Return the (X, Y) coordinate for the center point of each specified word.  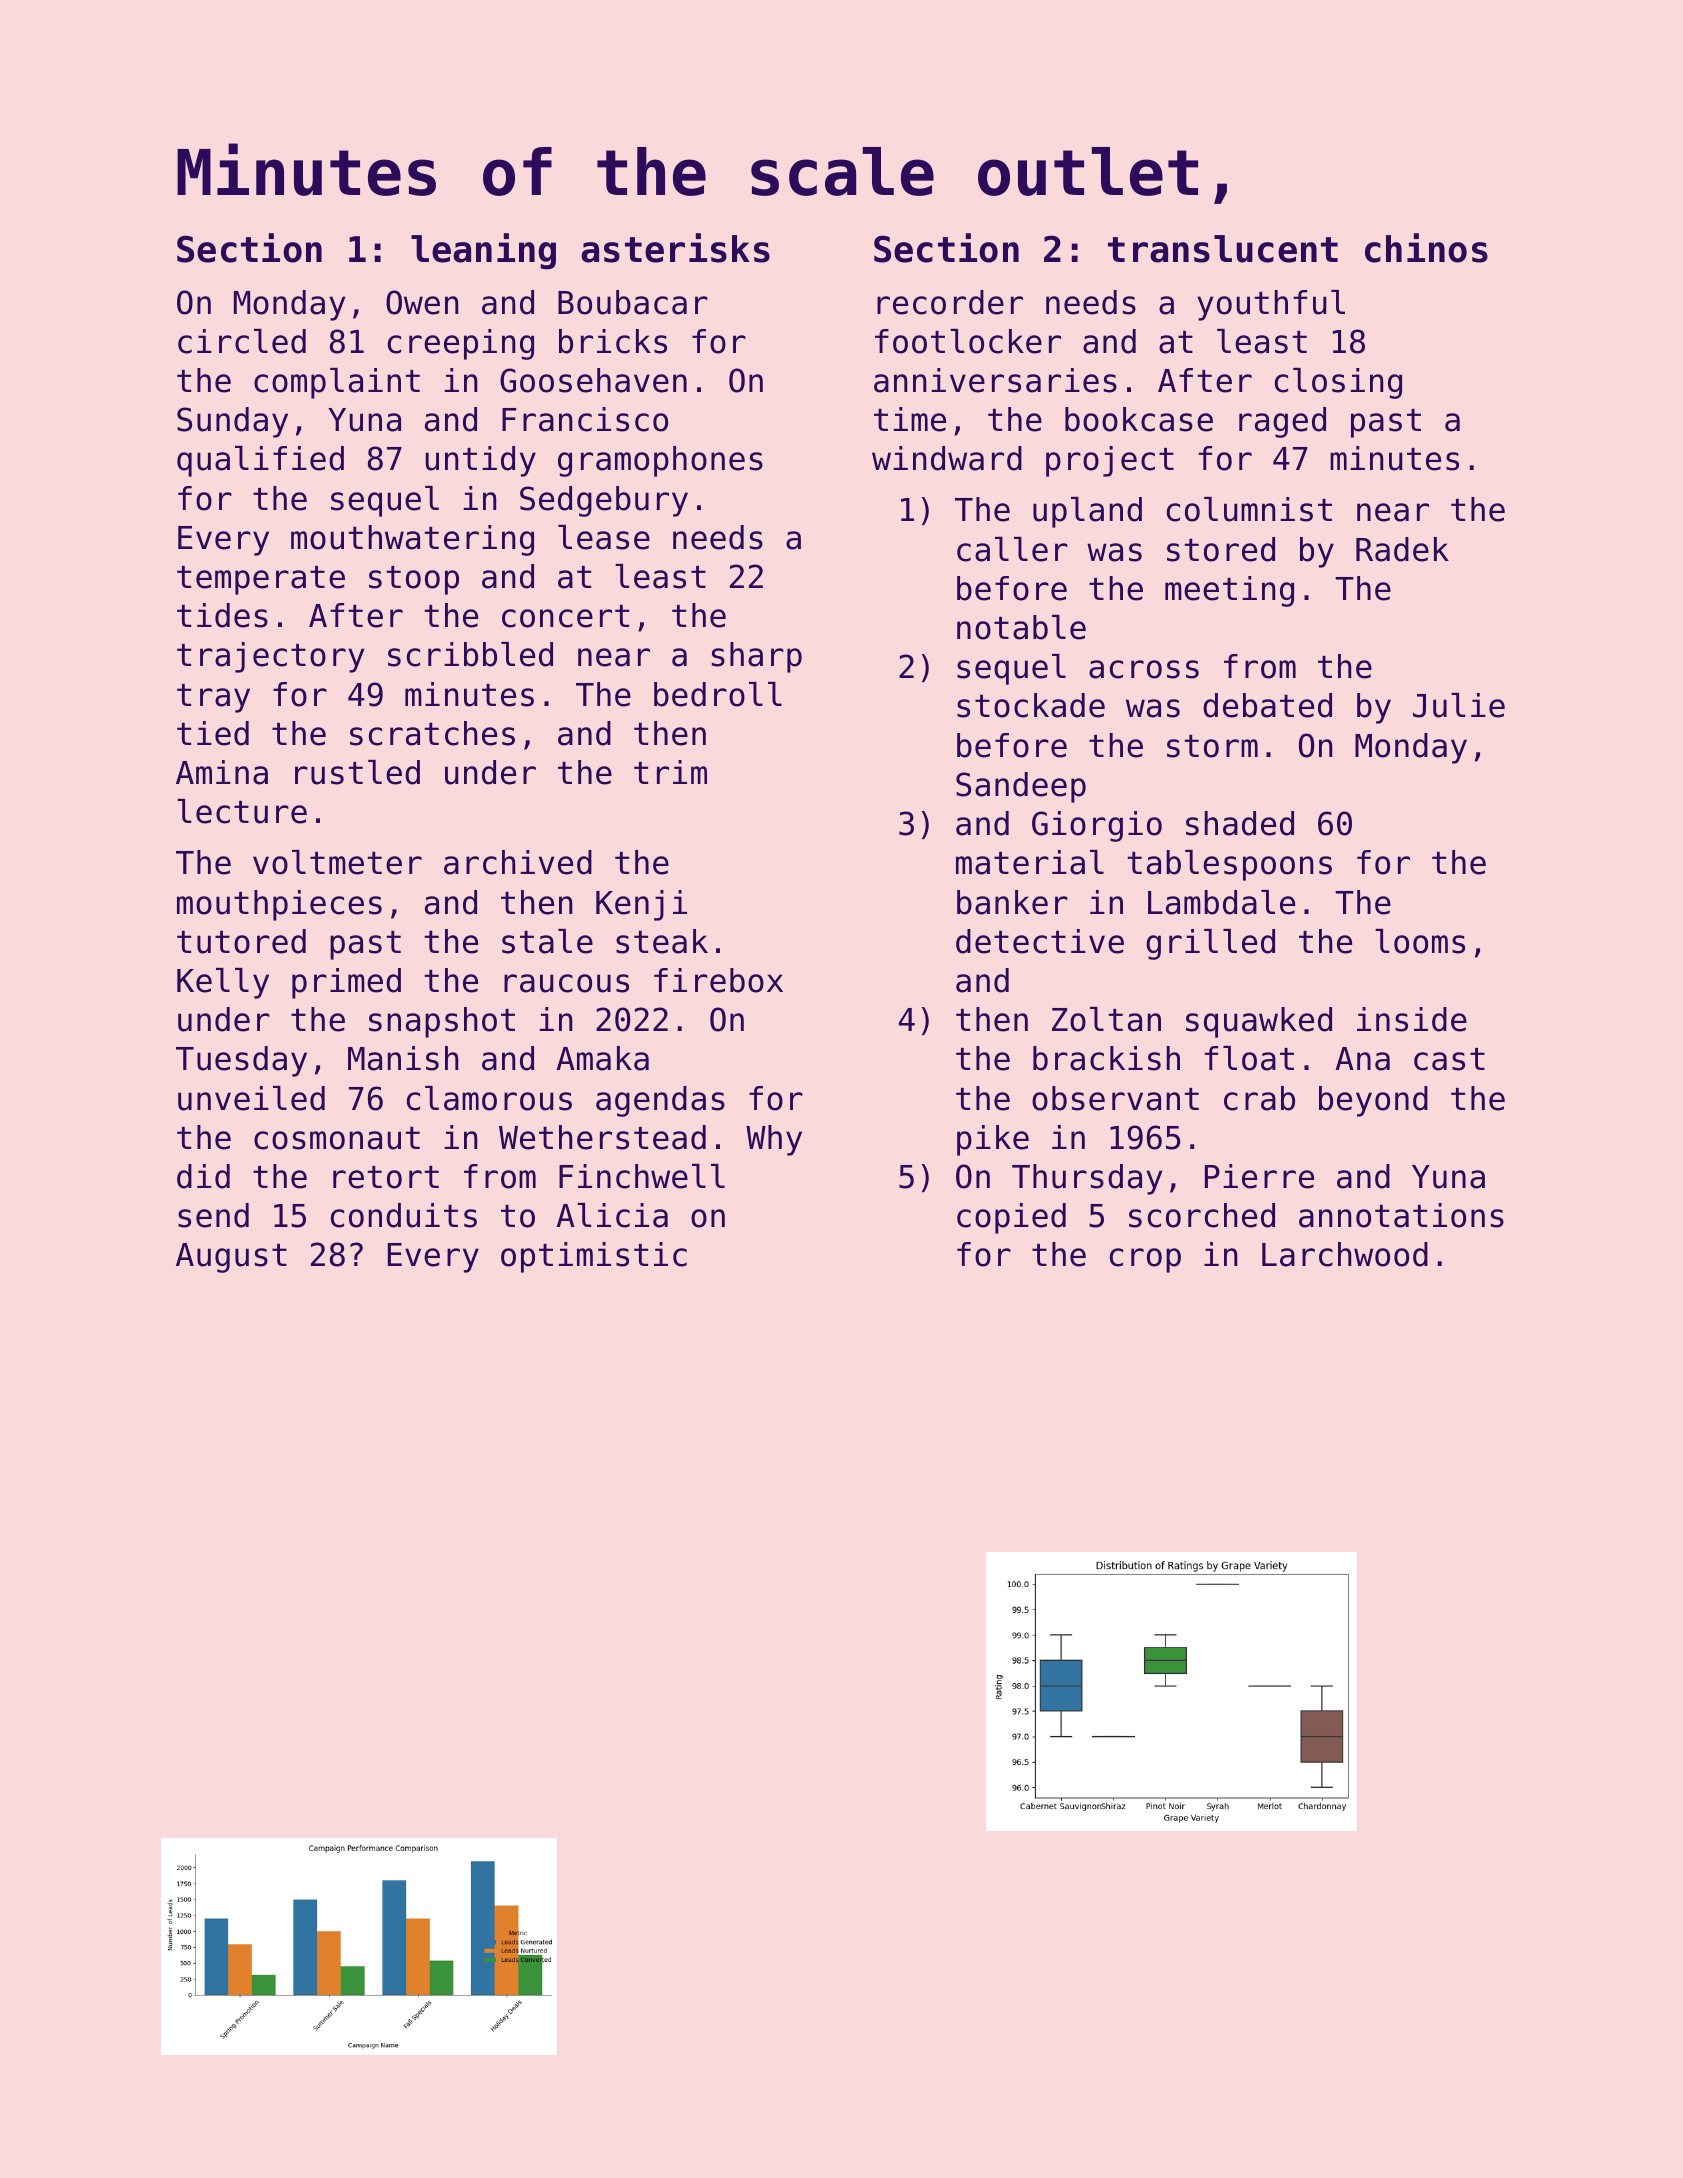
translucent (1223, 249)
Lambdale (1221, 902)
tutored (241, 941)
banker (1012, 902)
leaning (483, 251)
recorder (950, 302)
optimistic (594, 1257)
